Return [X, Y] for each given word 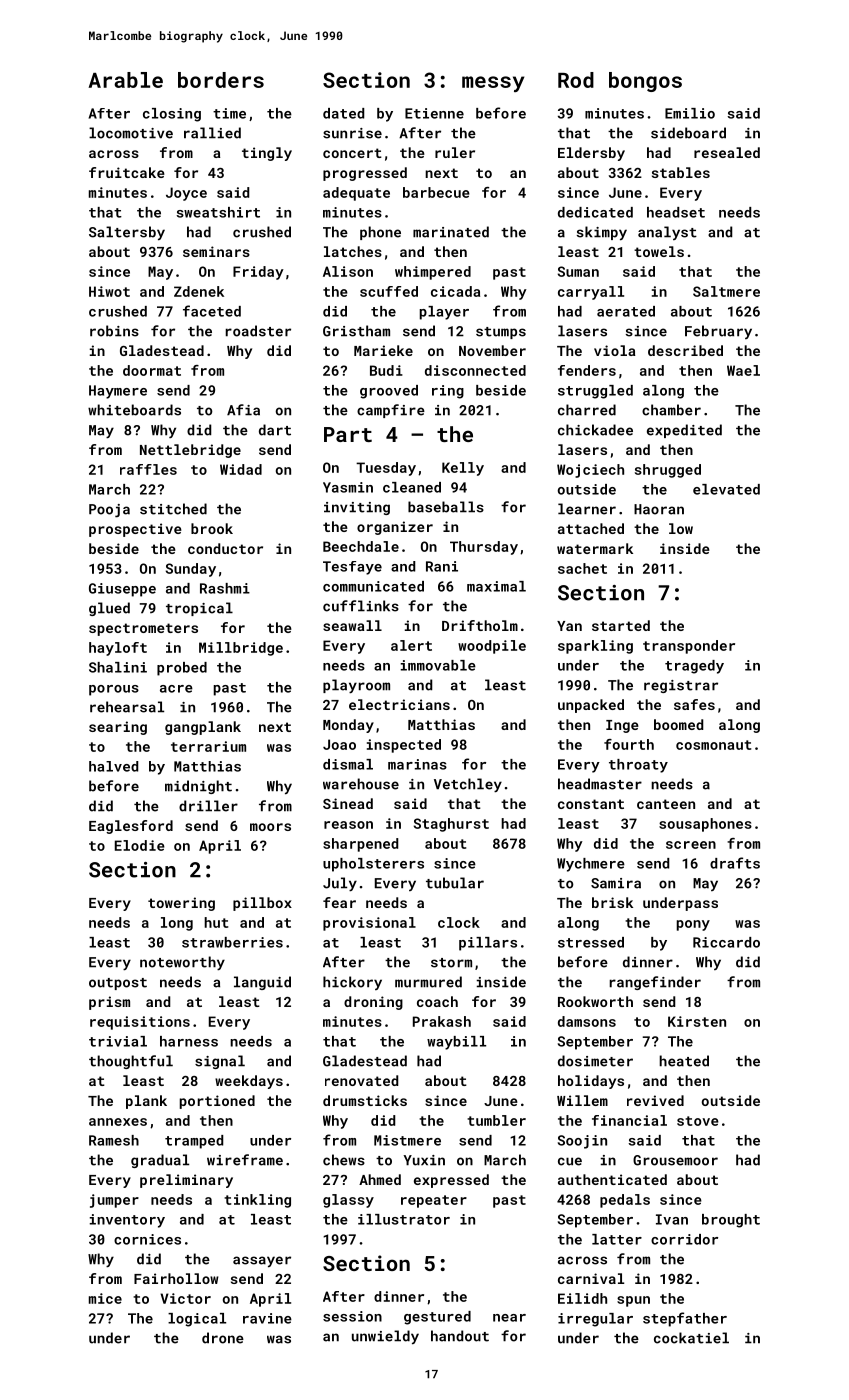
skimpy [602, 233]
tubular [455, 883]
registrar [681, 686]
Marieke [383, 350]
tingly [267, 154]
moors [270, 827]
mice [105, 1298]
